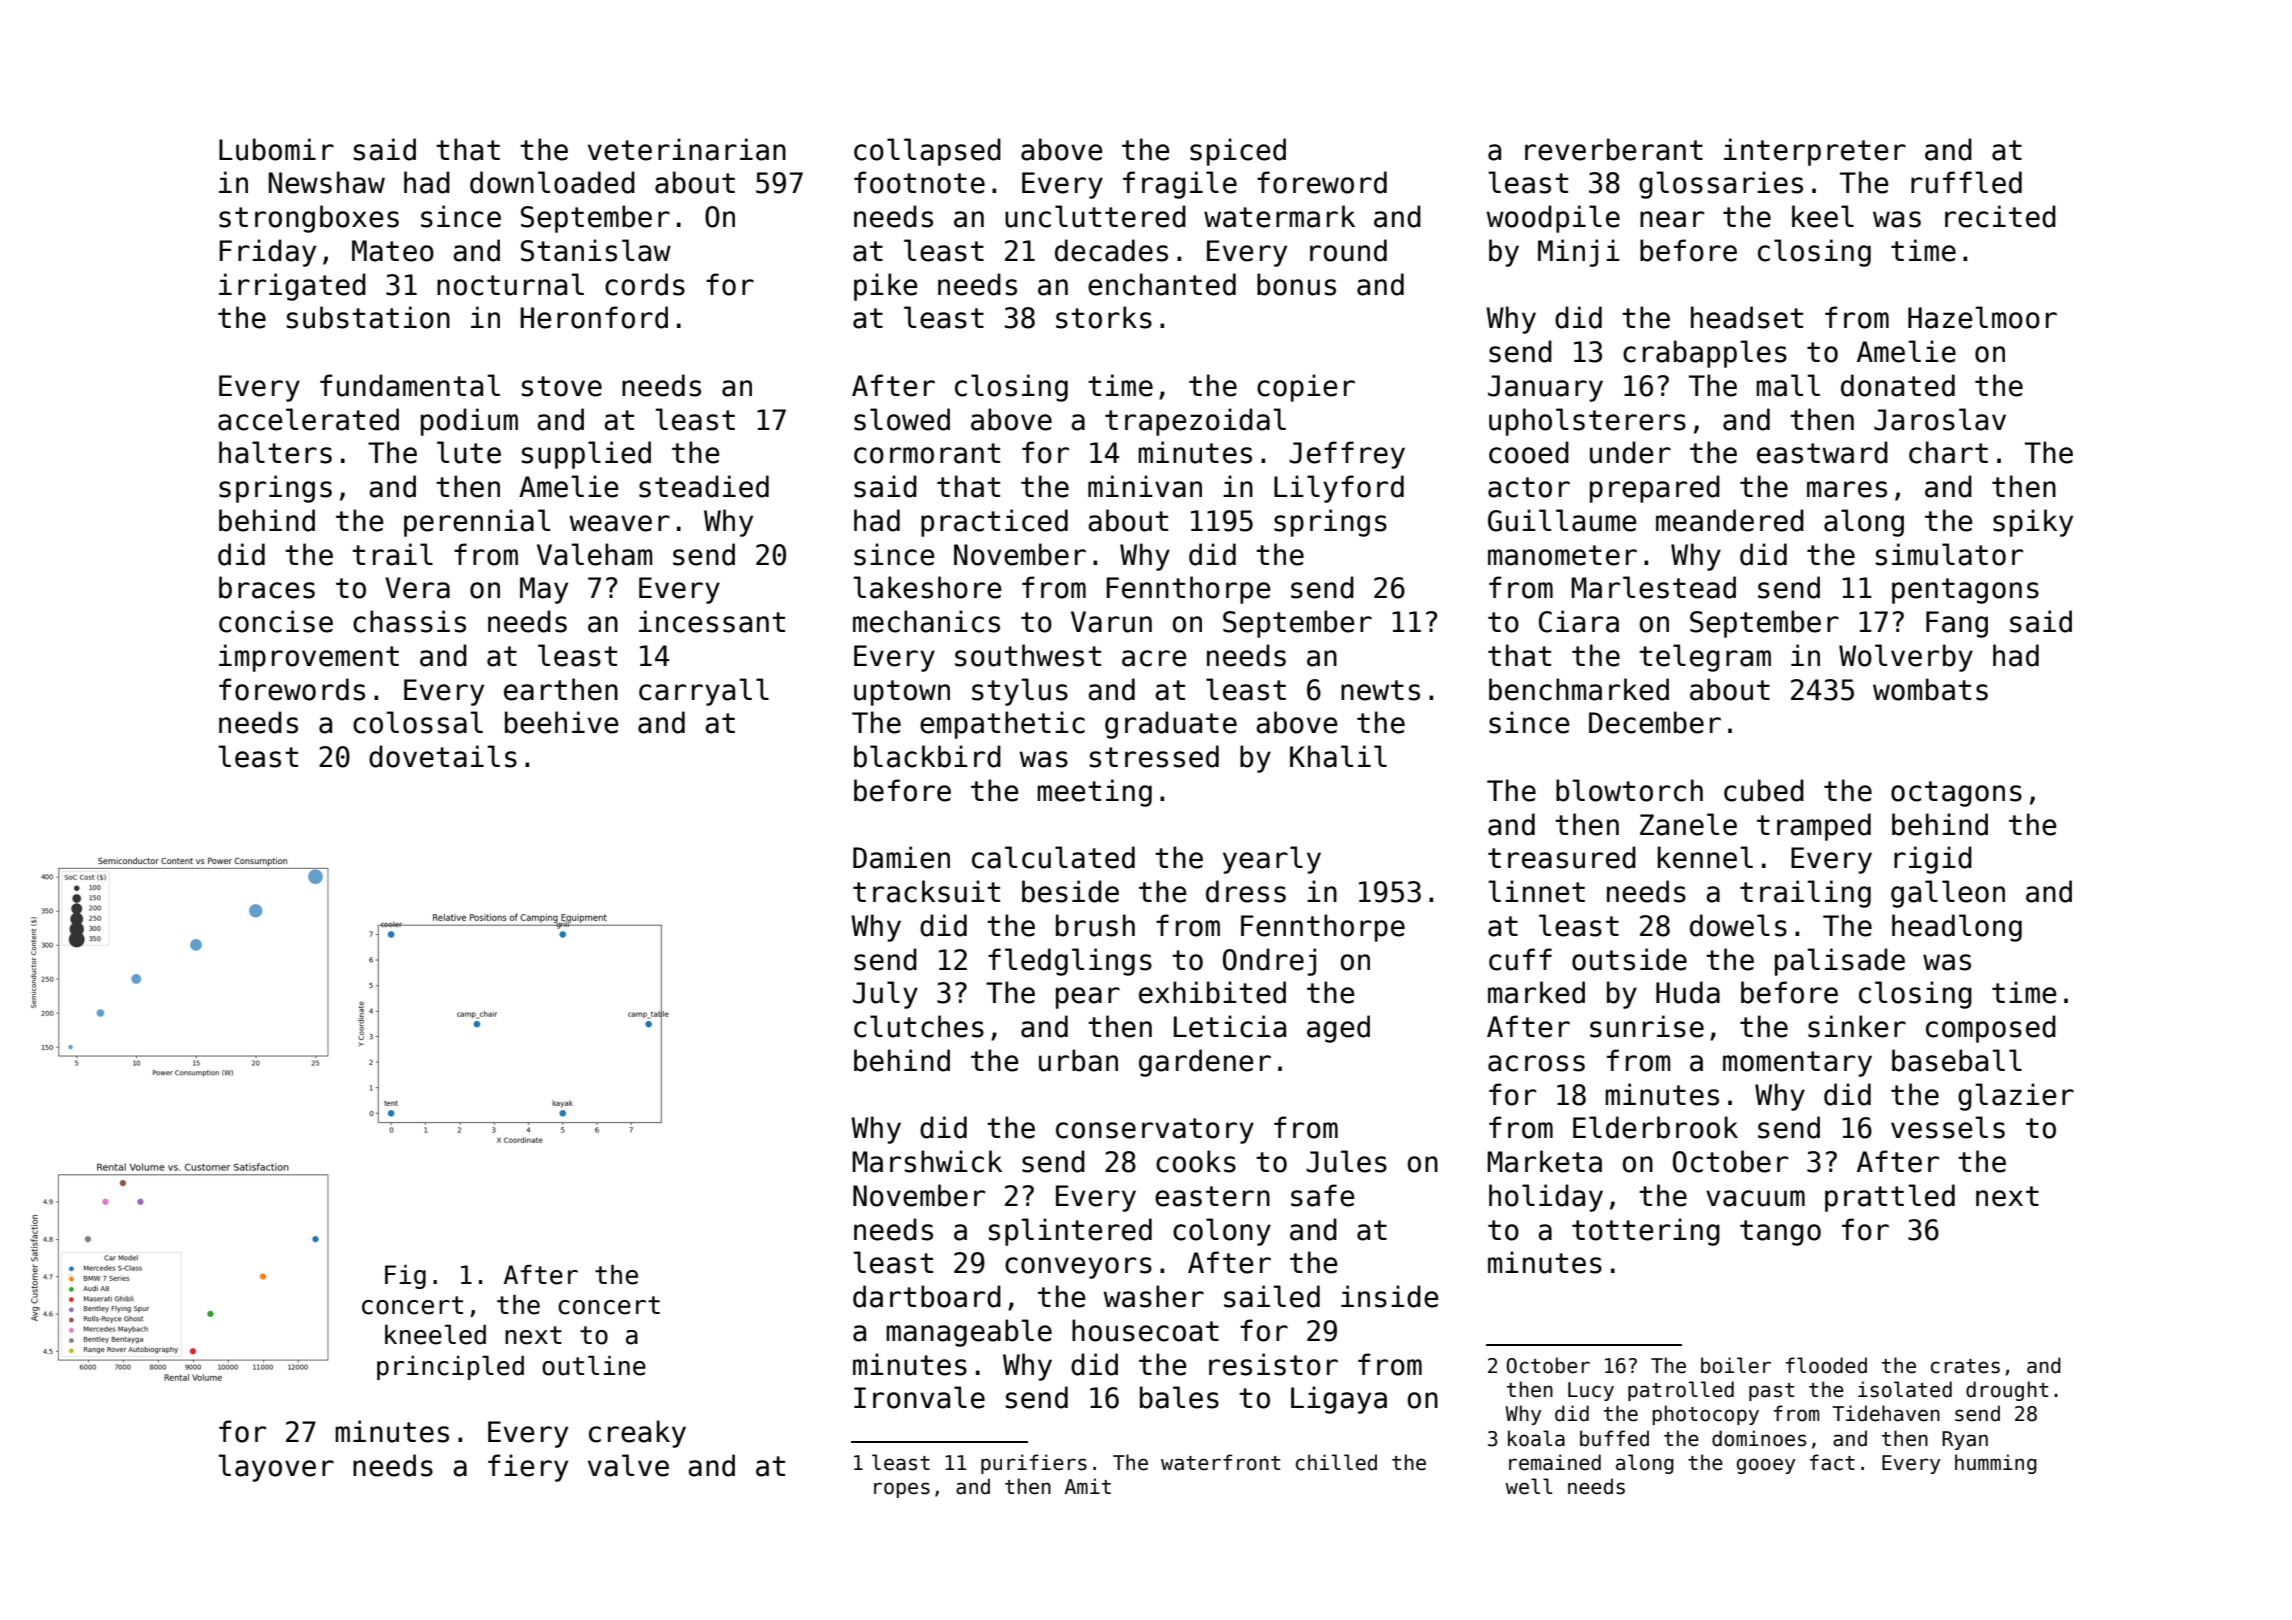 Image resolution: width=2292 pixels, height=1620 pixels. What do you see at coordinates (1614, 149) in the document?
I see `reverberant` at bounding box center [1614, 149].
